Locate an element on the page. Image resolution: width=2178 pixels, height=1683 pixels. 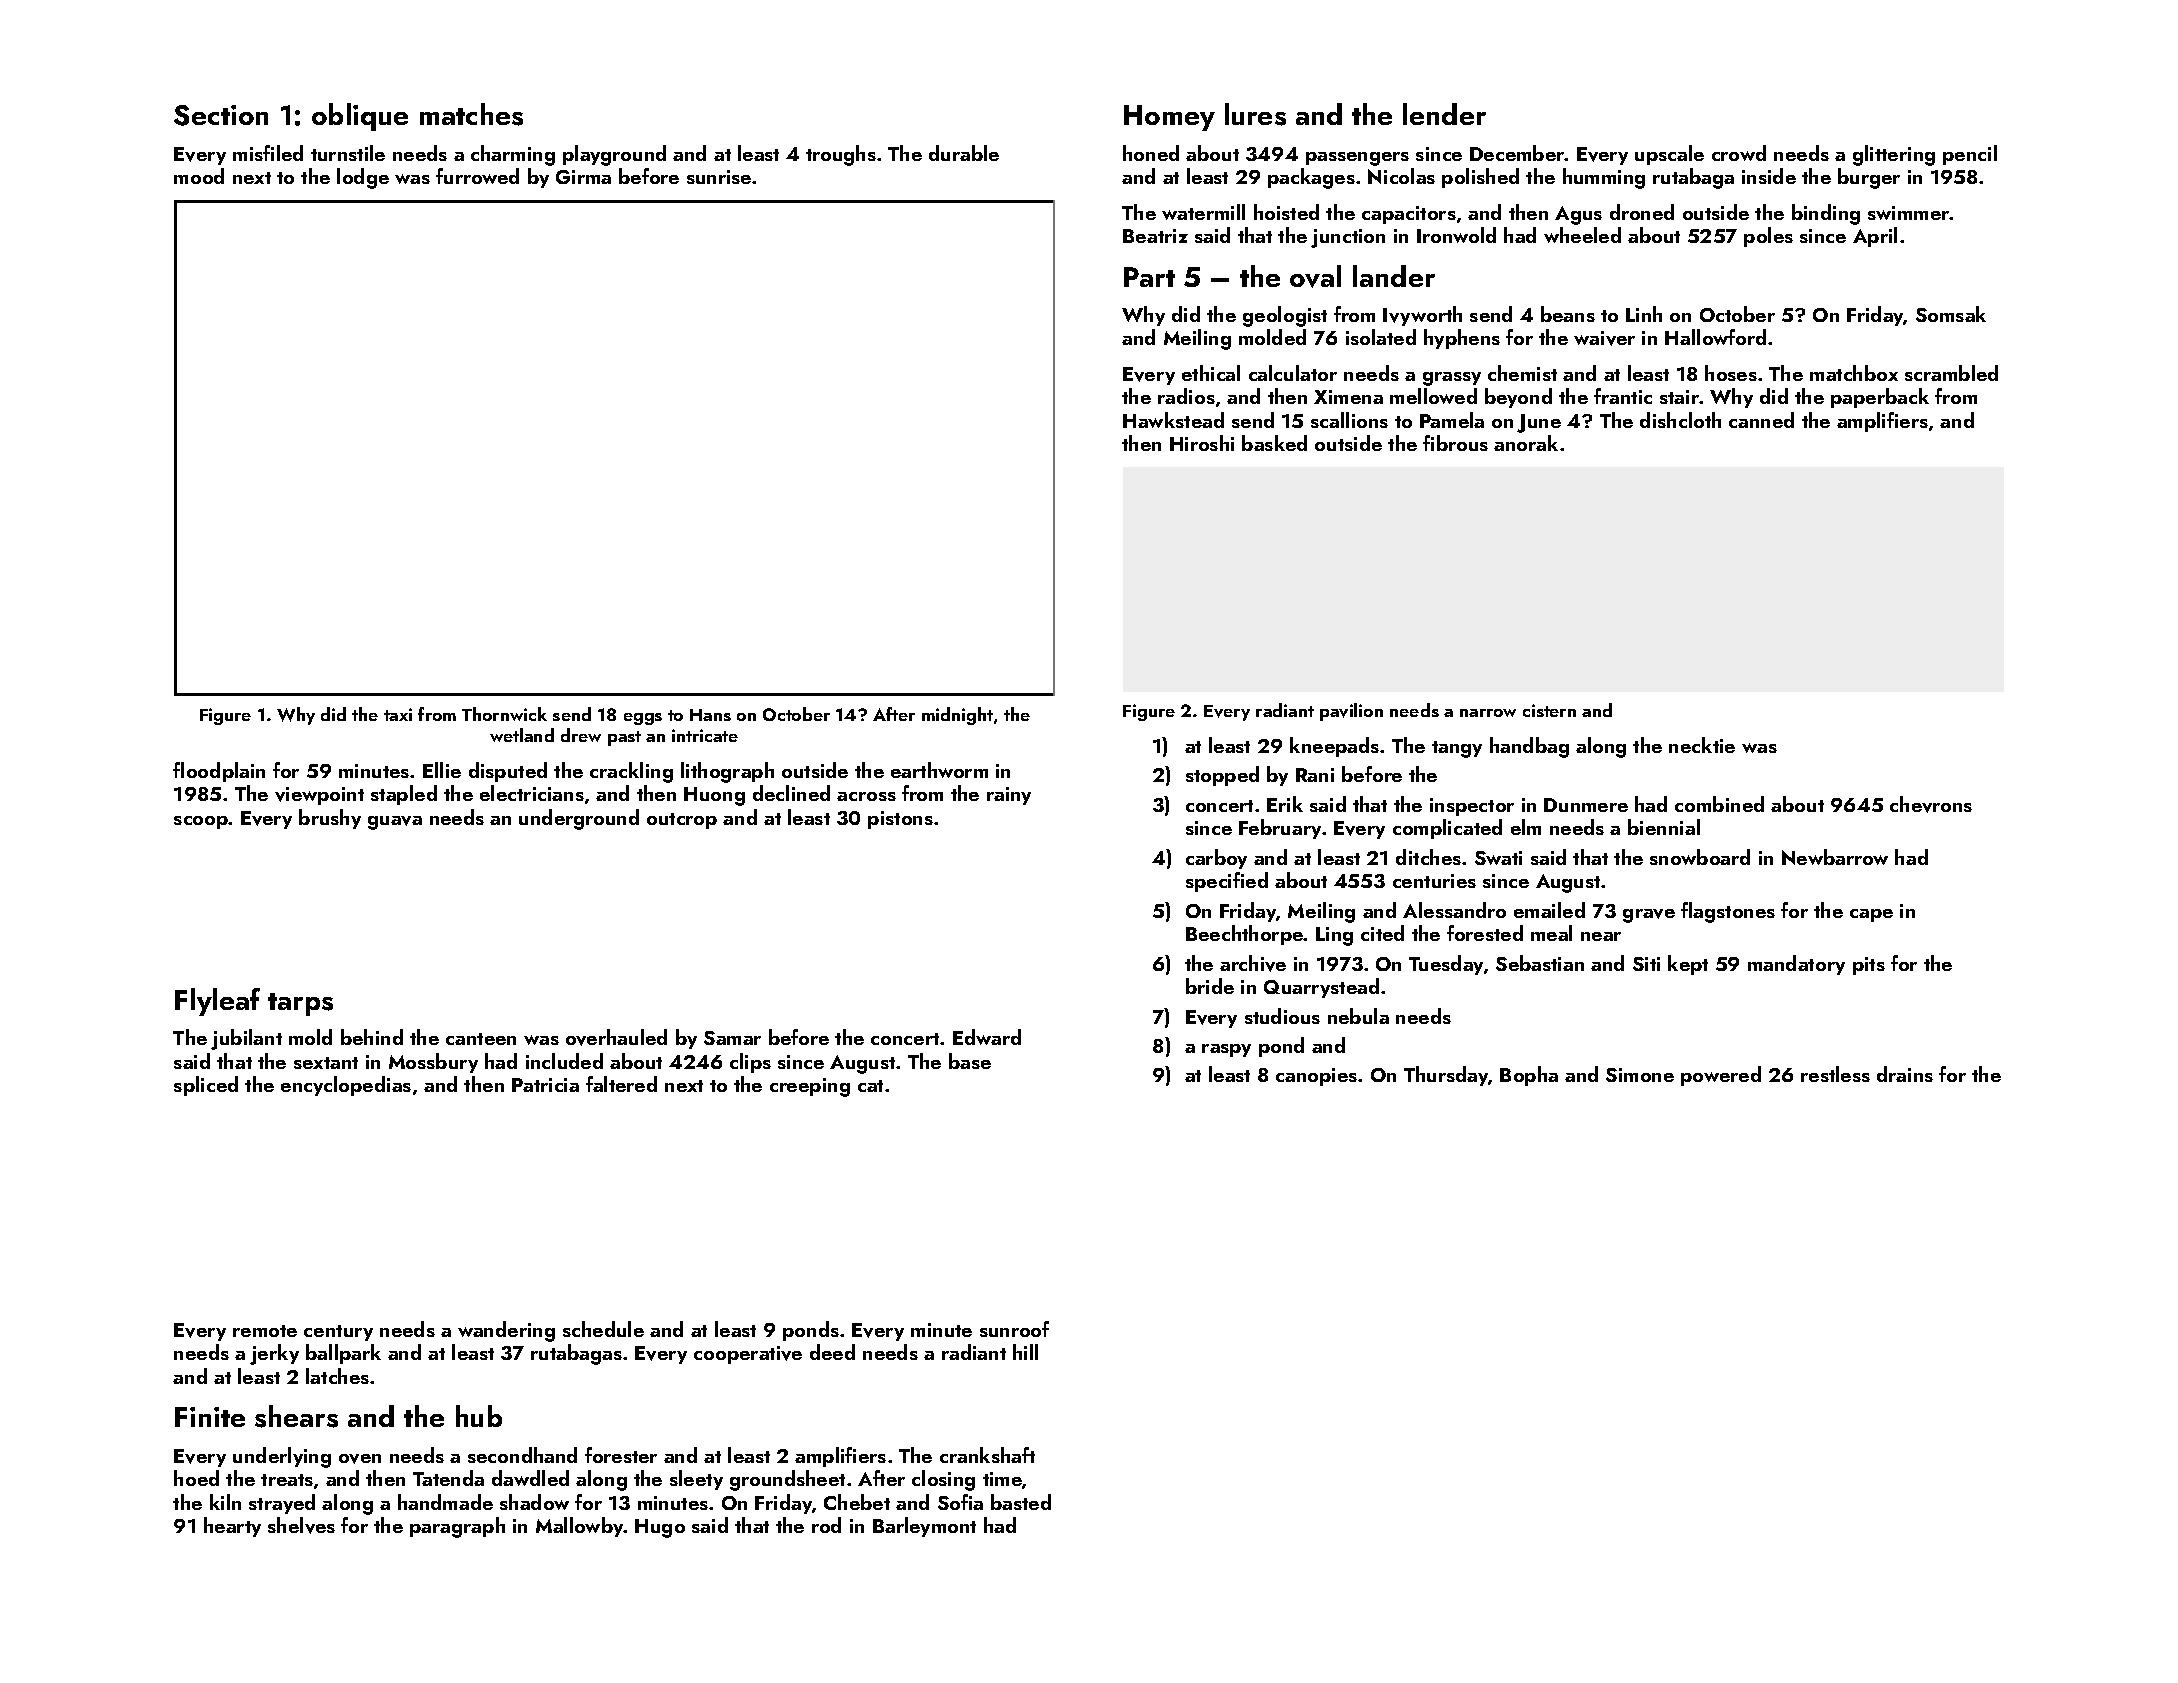
deed is located at coordinates (832, 1352).
